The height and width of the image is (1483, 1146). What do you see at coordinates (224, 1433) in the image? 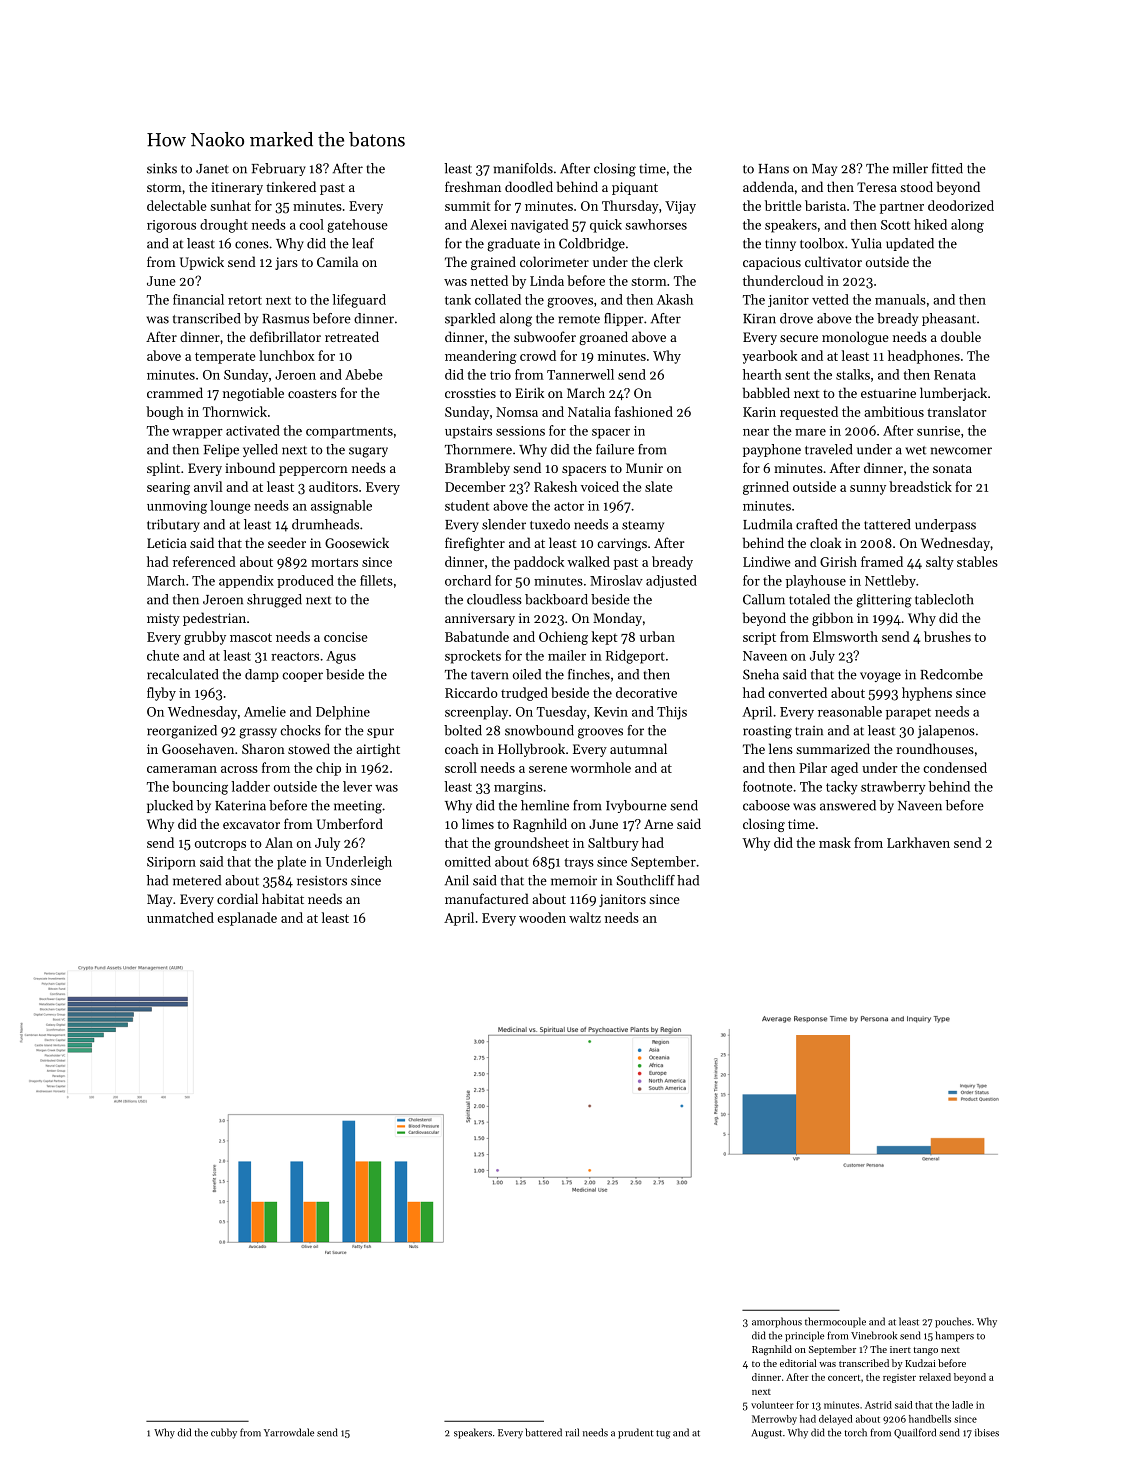
I see `cubby` at bounding box center [224, 1433].
